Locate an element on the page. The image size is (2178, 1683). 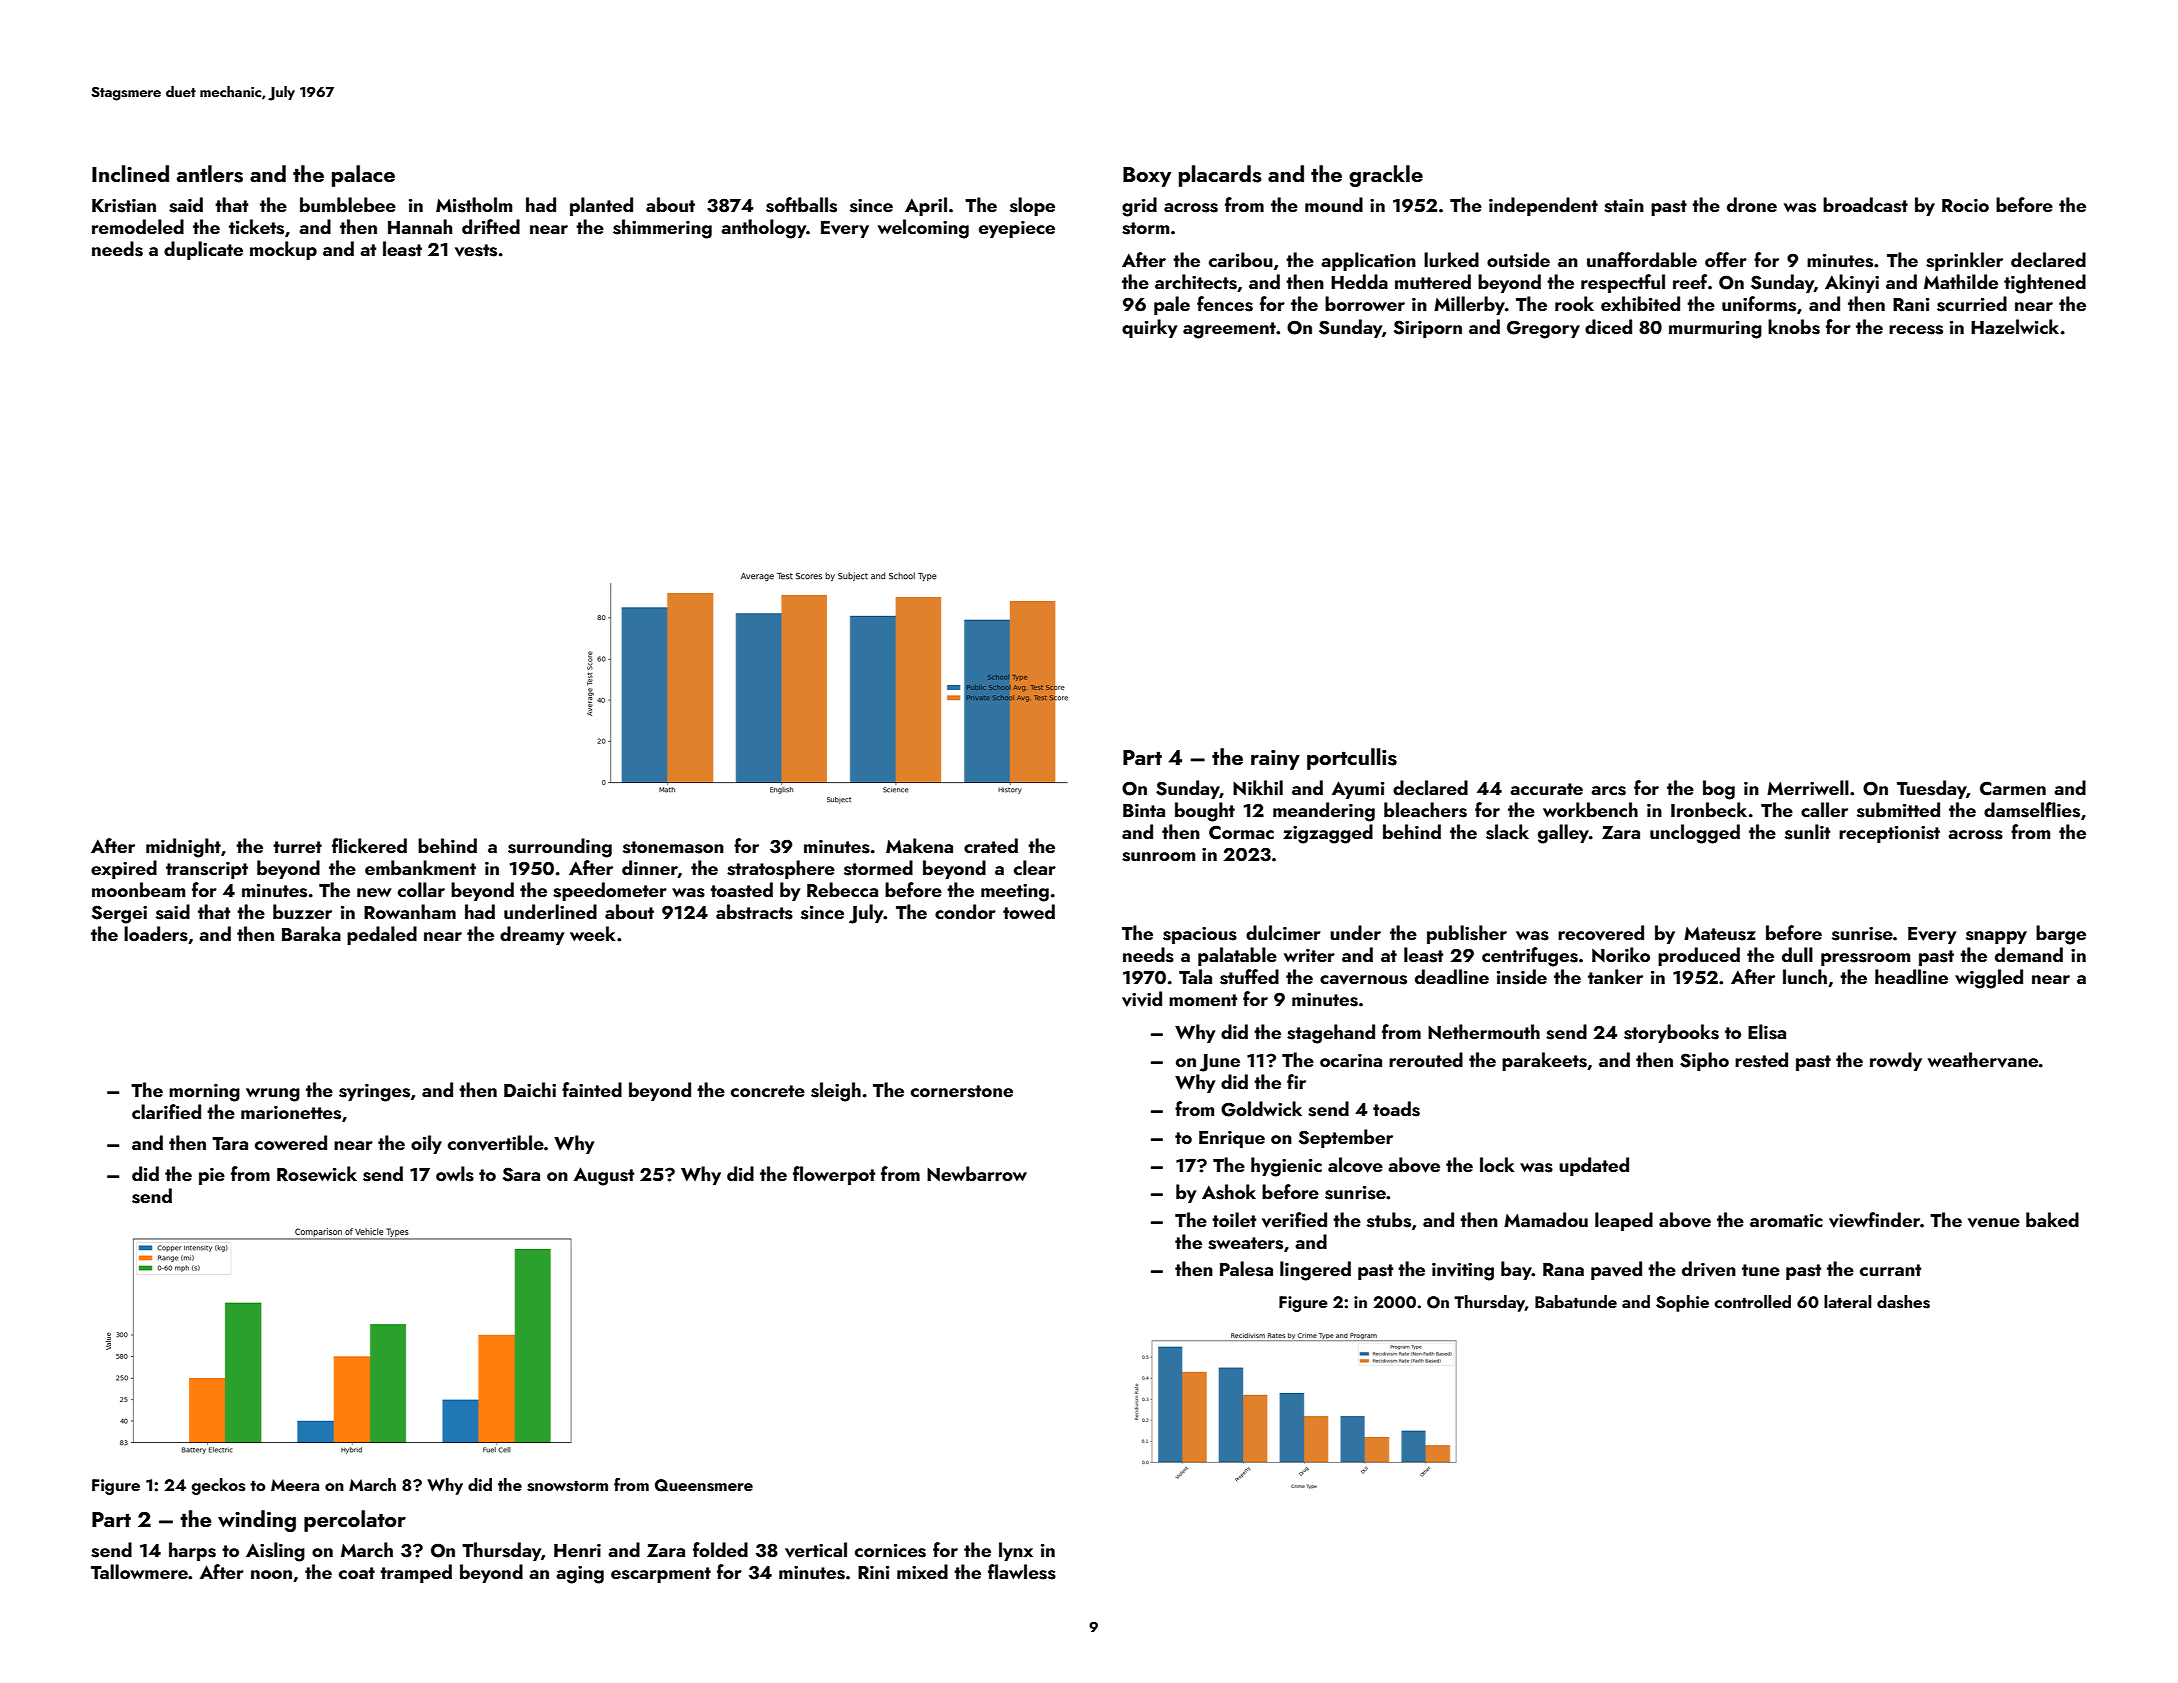
towed is located at coordinates (1029, 911).
